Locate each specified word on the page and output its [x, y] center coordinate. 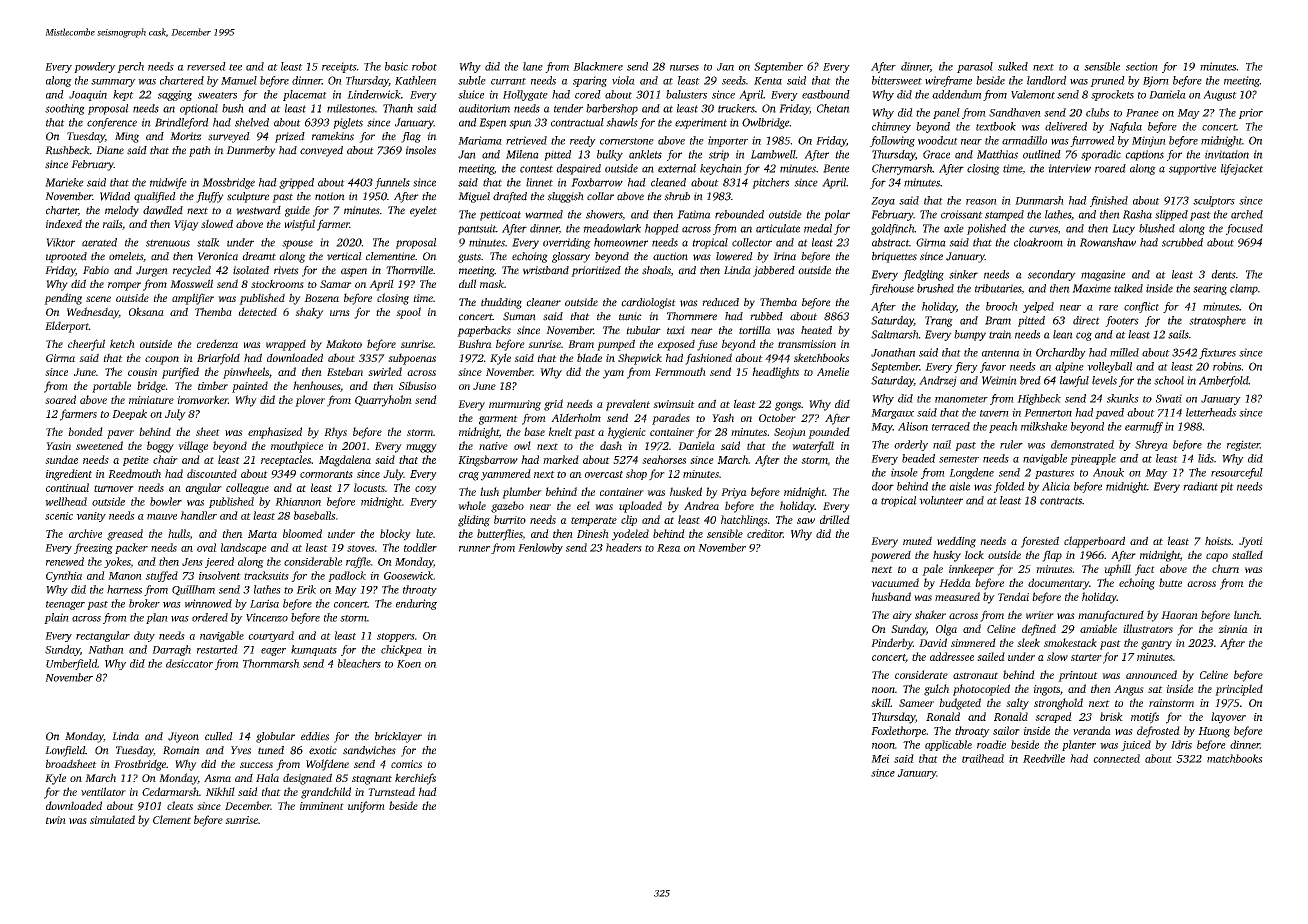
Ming [127, 137]
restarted [217, 649]
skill [881, 702]
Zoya [883, 202]
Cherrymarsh [902, 169]
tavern [994, 413]
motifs [1145, 718]
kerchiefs [415, 779]
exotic [323, 750]
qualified [155, 197]
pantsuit [477, 229]
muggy [421, 448]
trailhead [983, 758]
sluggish [565, 197]
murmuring [515, 405]
